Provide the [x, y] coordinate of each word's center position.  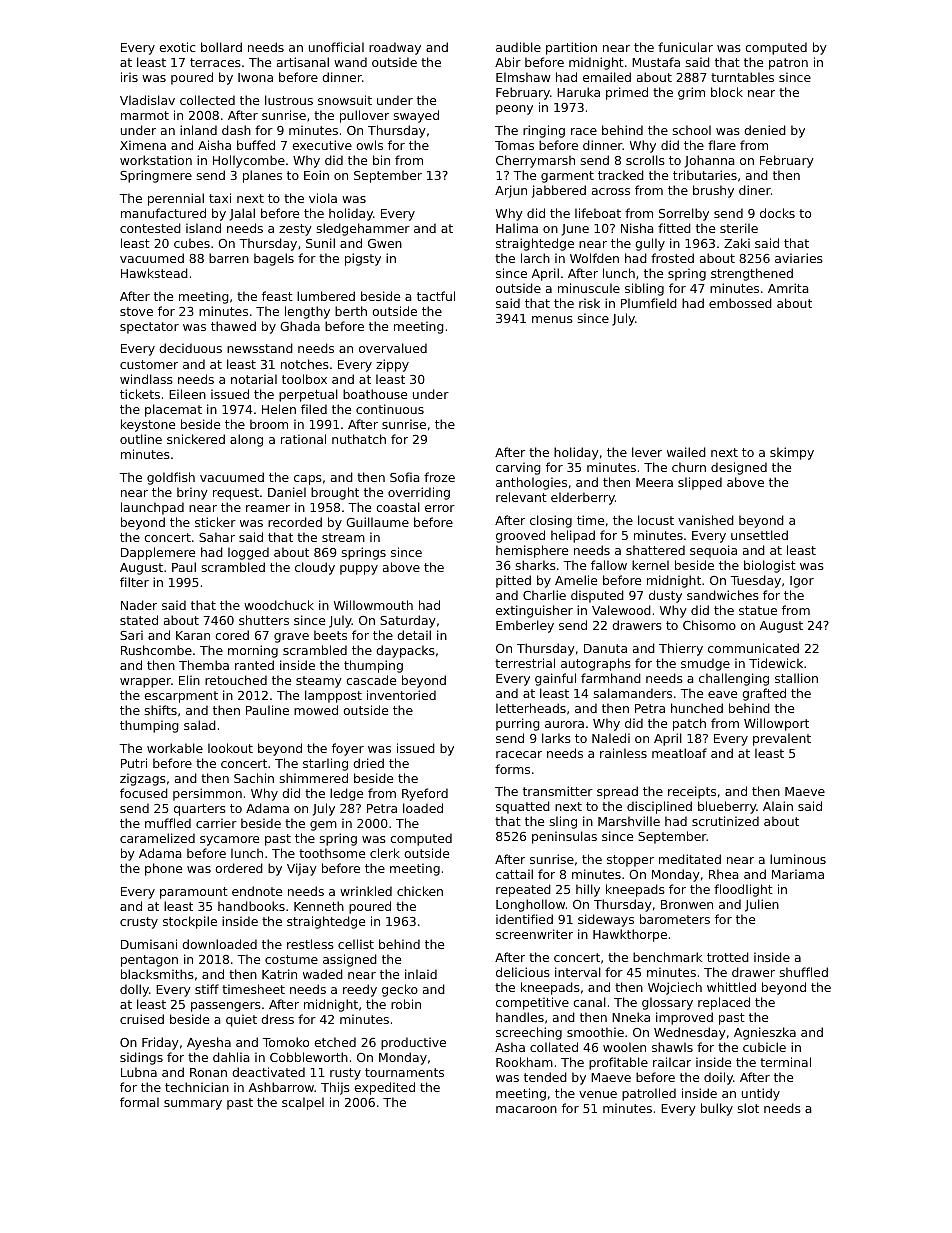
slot [748, 1108]
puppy [359, 570]
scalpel [303, 1103]
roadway [395, 48]
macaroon [526, 1109]
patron [788, 64]
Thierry [681, 649]
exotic [177, 47]
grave [291, 638]
